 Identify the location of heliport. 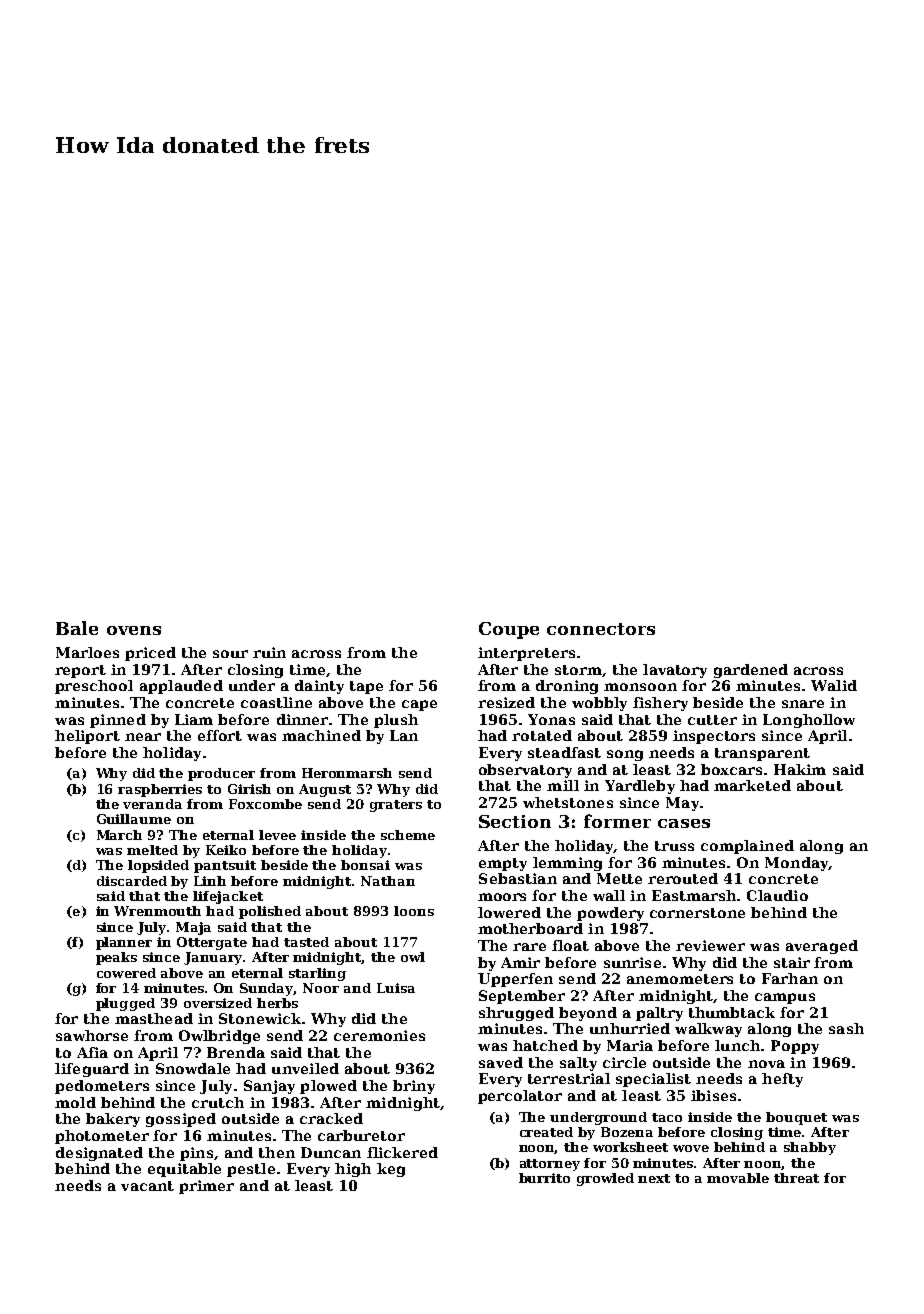
(87, 737).
